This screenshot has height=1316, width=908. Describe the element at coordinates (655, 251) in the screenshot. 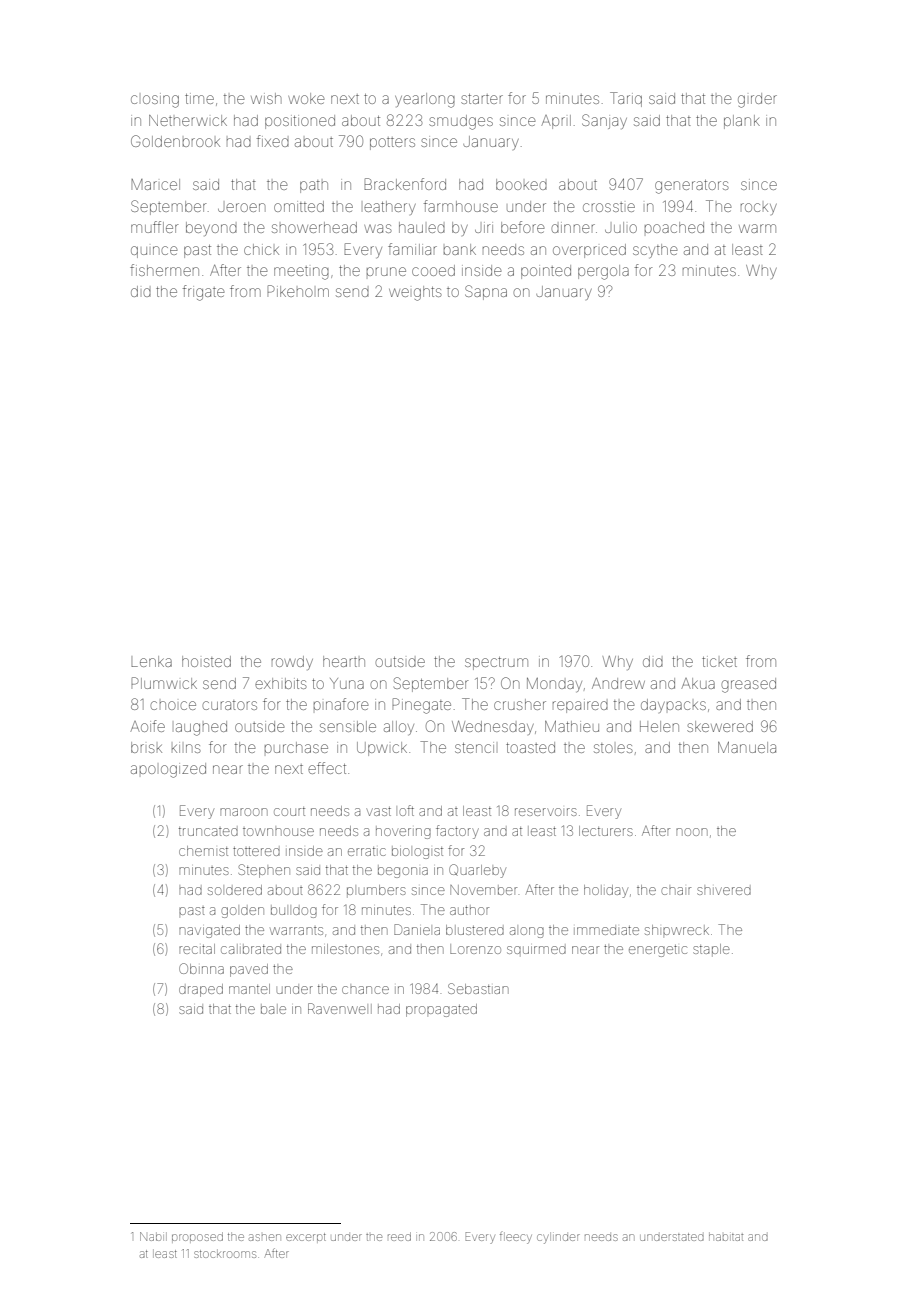

I see `scythe` at that location.
